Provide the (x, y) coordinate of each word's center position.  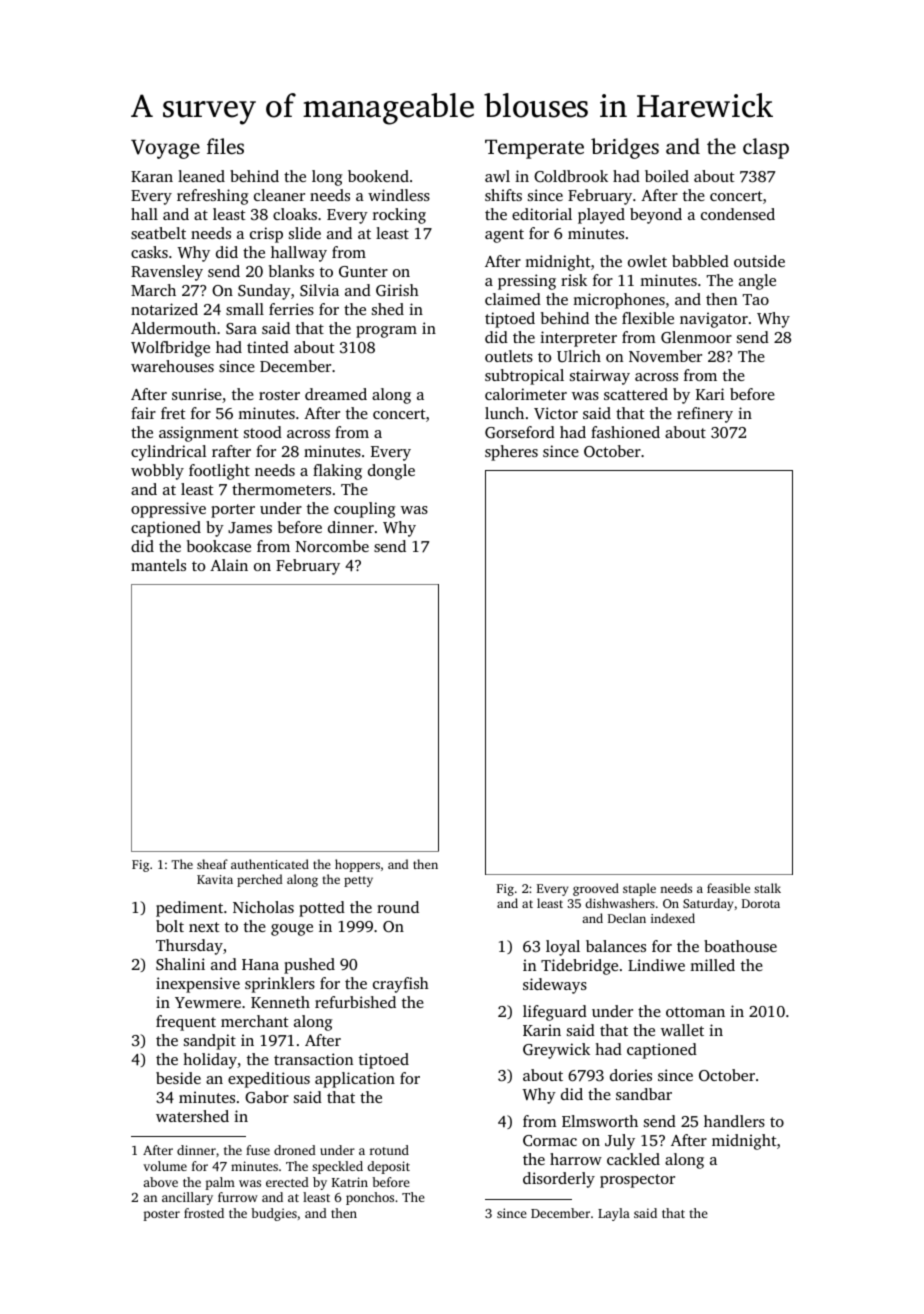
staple (639, 889)
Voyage (165, 149)
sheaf (212, 864)
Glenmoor (696, 337)
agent (504, 236)
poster (161, 1215)
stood (263, 432)
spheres (511, 453)
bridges (625, 148)
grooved (596, 889)
